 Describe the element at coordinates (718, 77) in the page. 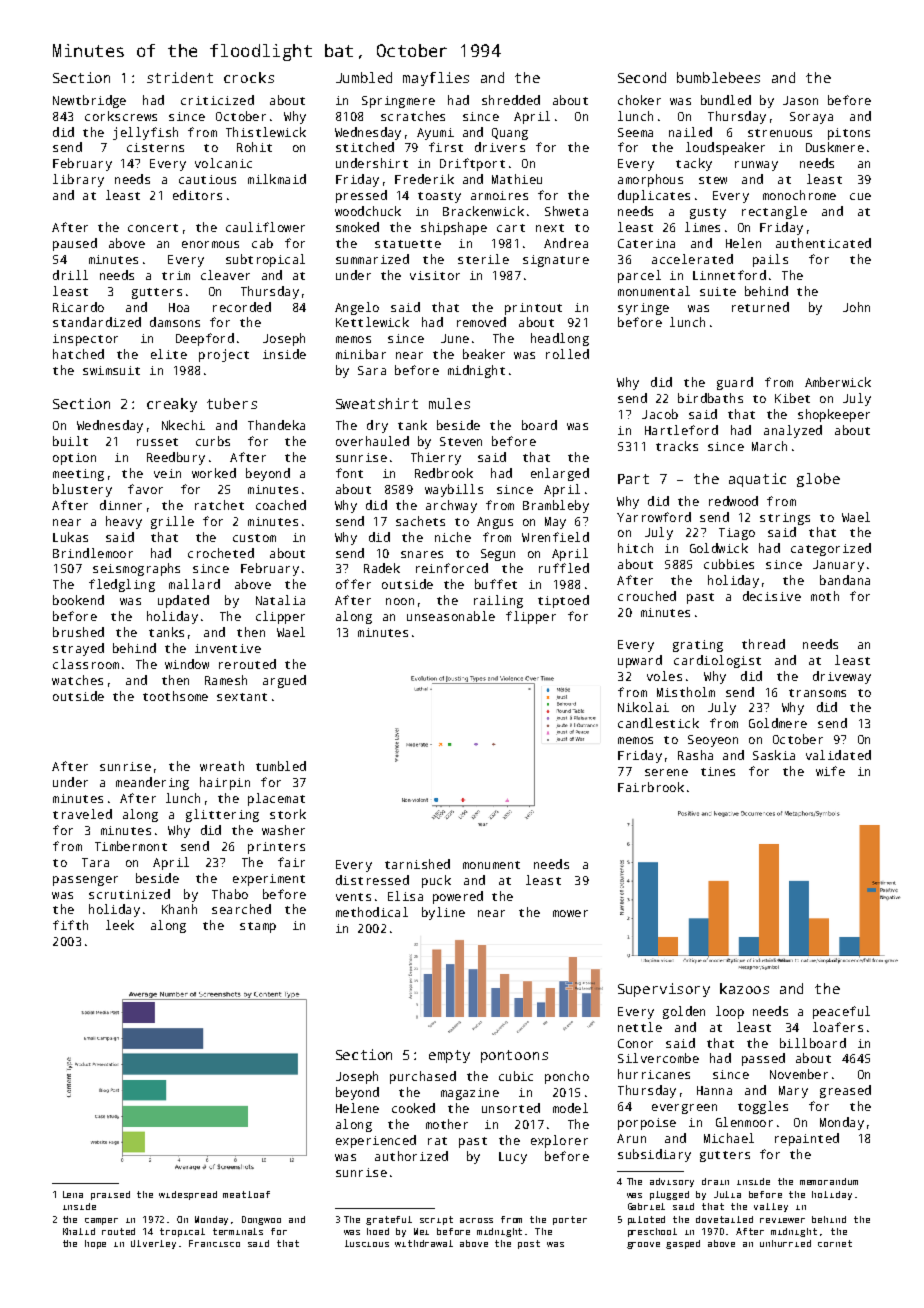

I see `bumblebees` at that location.
